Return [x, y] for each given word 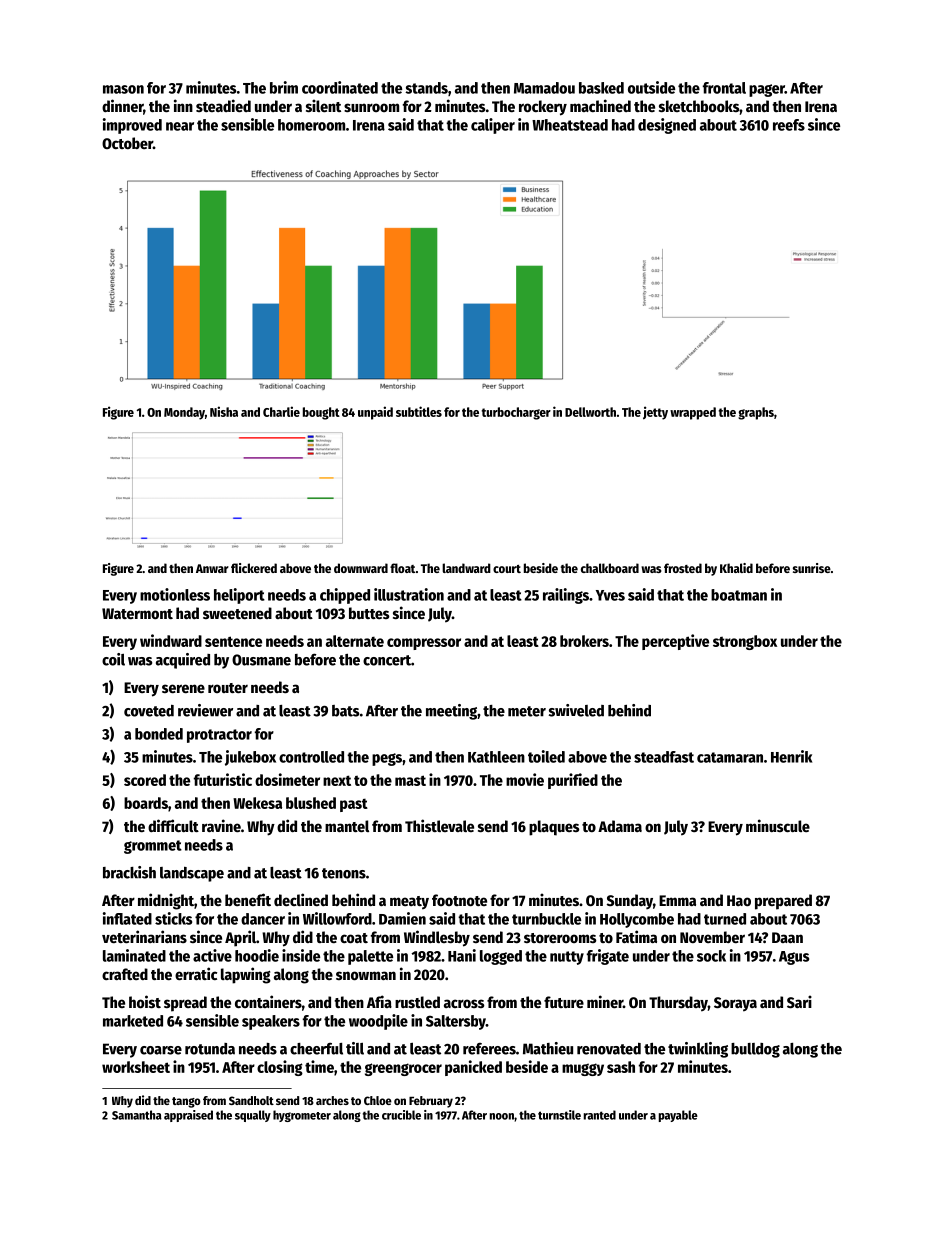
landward [466, 568]
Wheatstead [570, 125]
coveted [149, 711]
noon [502, 1116]
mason [123, 89]
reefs [789, 125]
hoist [145, 1001]
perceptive [675, 642]
